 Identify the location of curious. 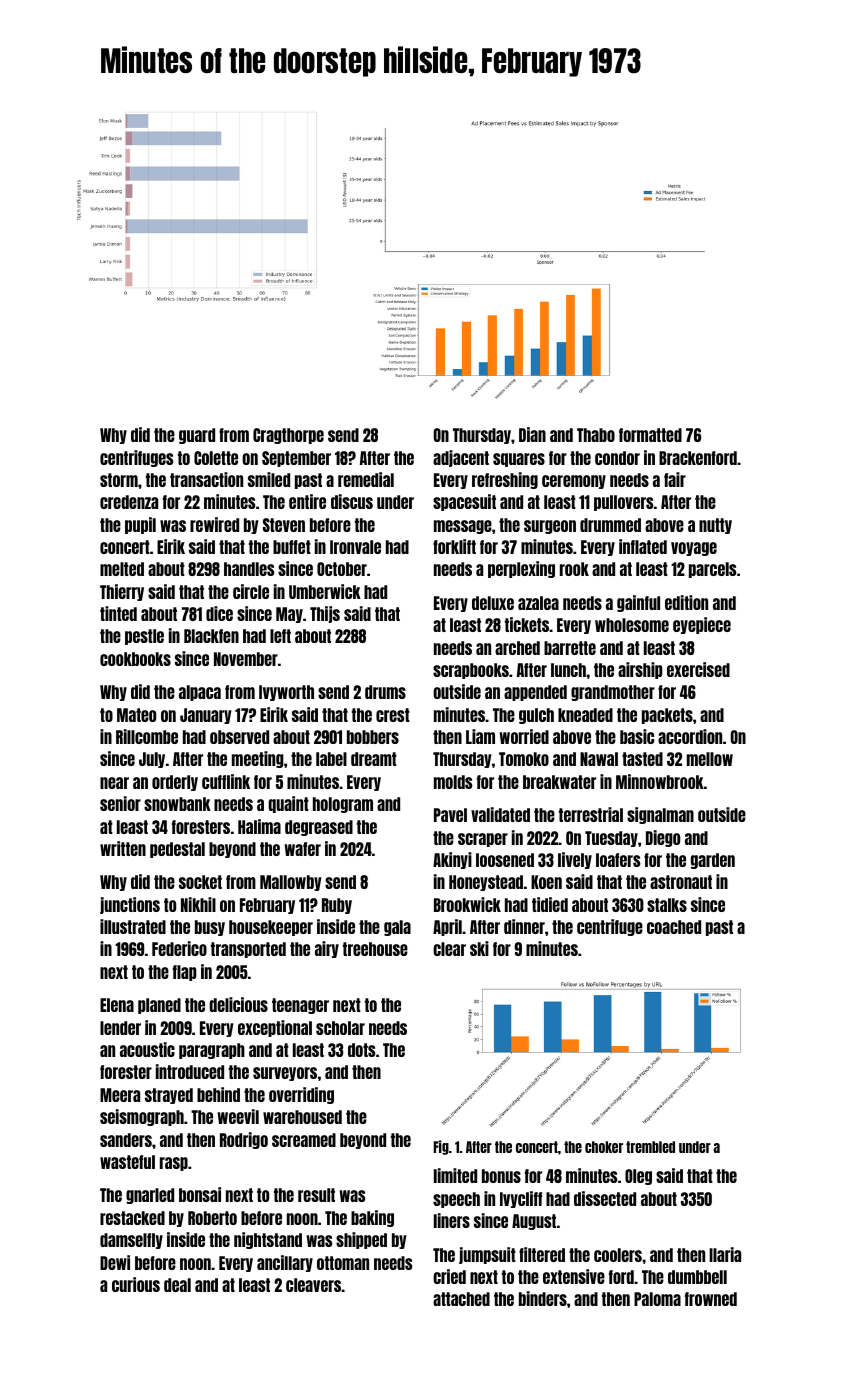
(136, 1284).
